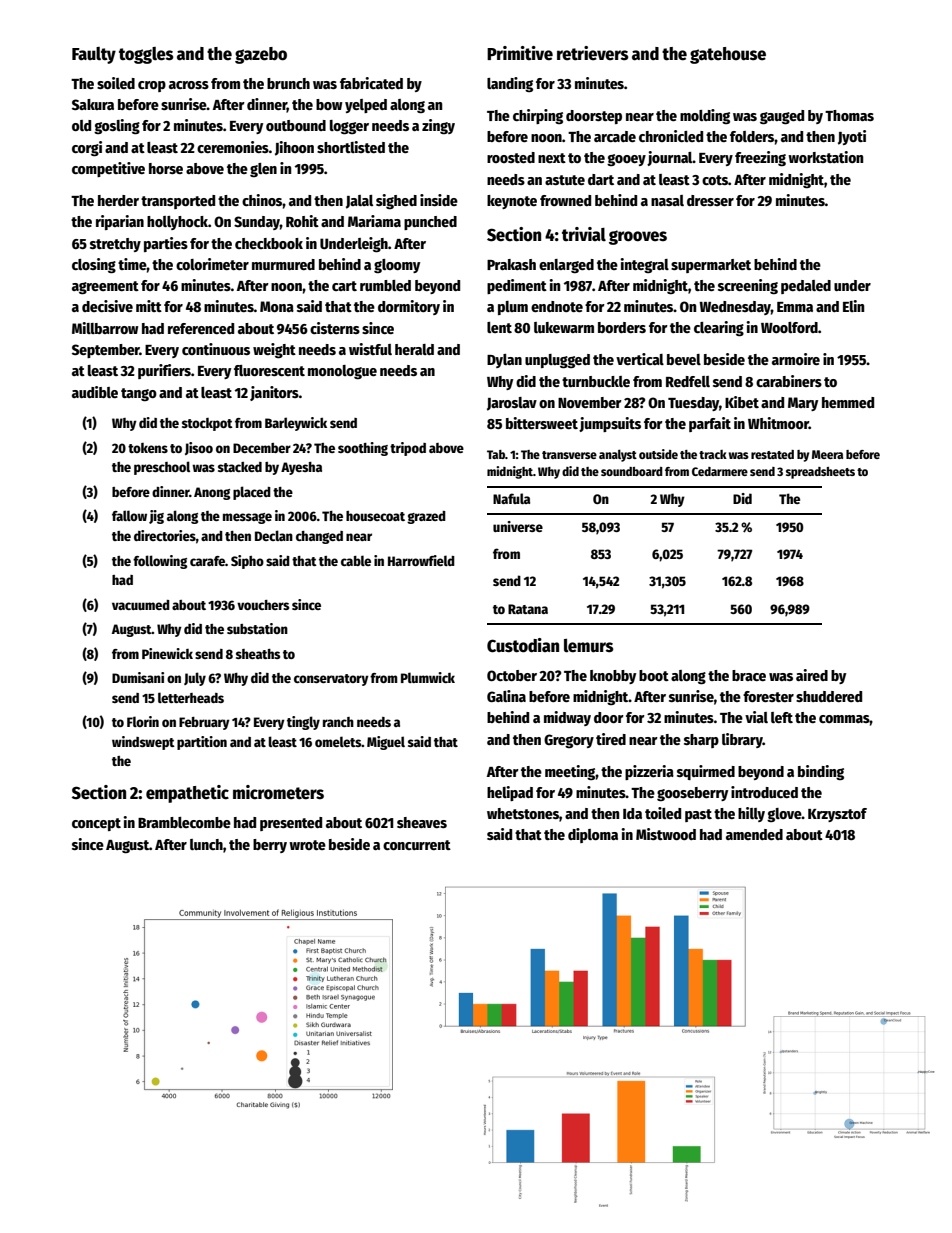 The height and width of the image is (1233, 952). I want to click on endnote, so click(557, 306).
